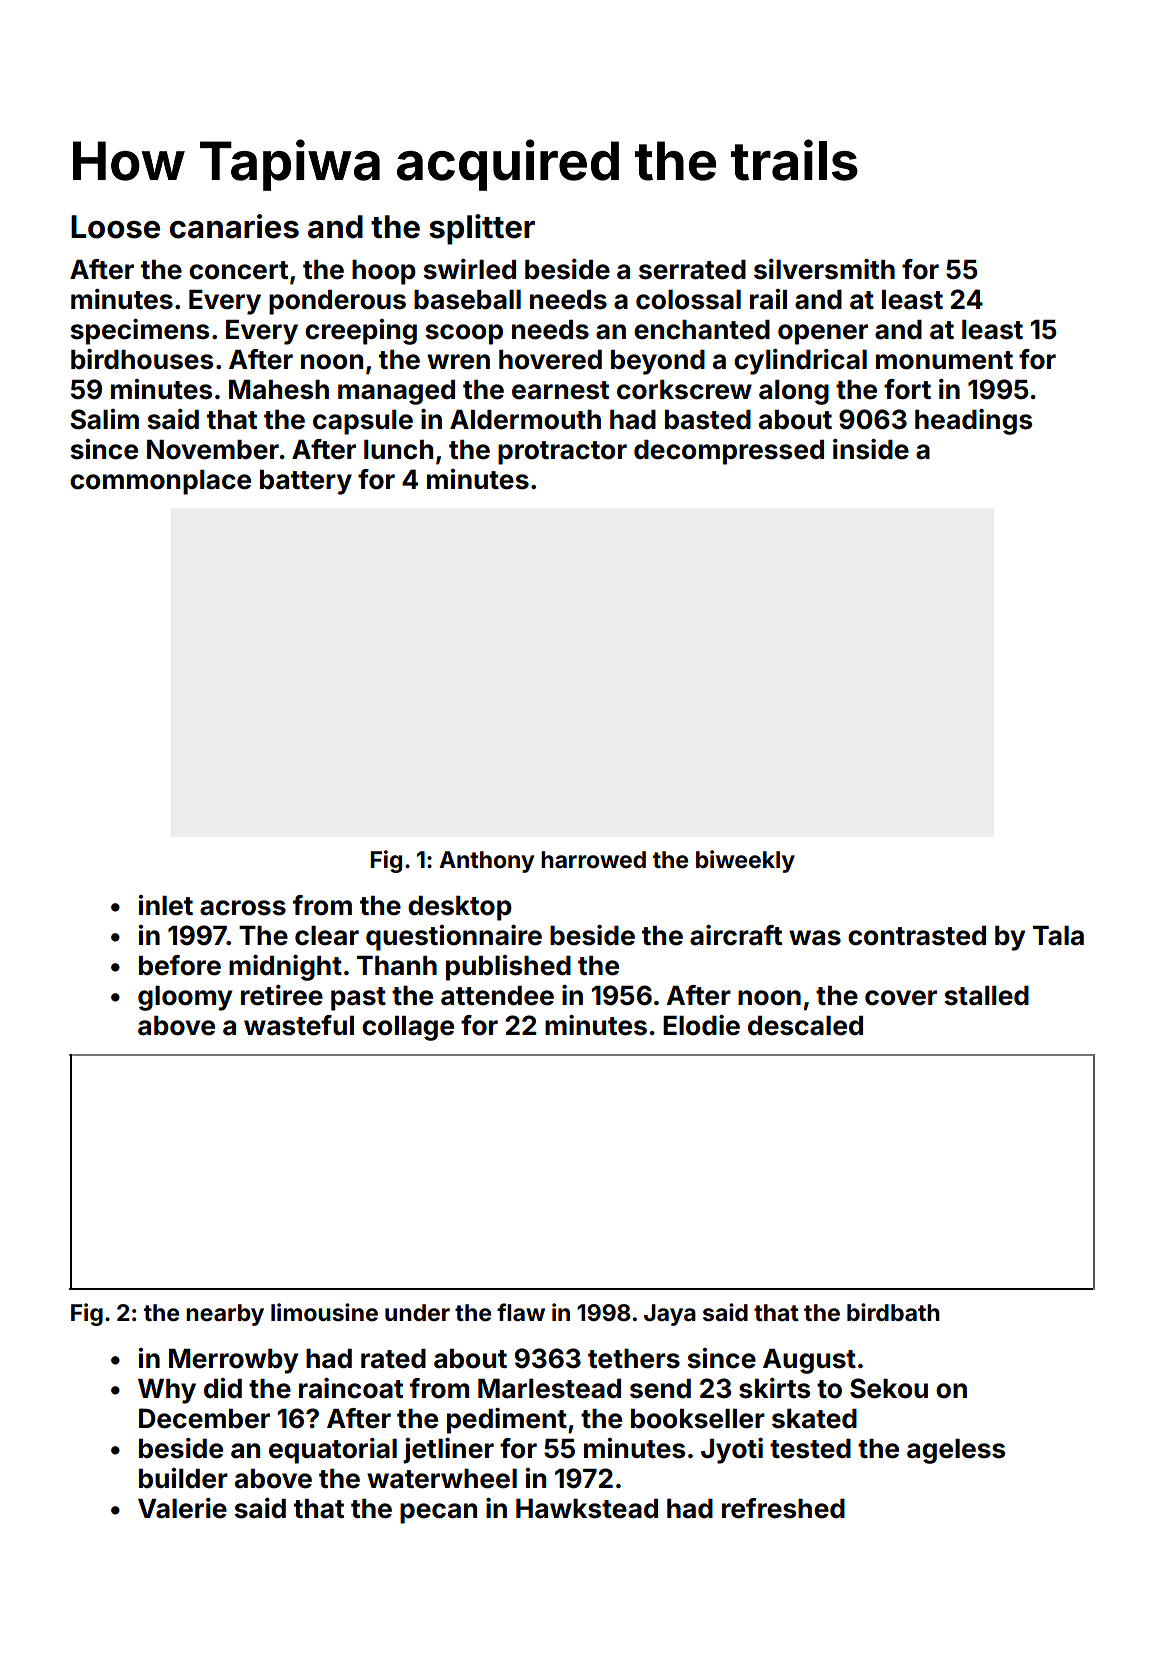  I want to click on flaw, so click(521, 1312).
